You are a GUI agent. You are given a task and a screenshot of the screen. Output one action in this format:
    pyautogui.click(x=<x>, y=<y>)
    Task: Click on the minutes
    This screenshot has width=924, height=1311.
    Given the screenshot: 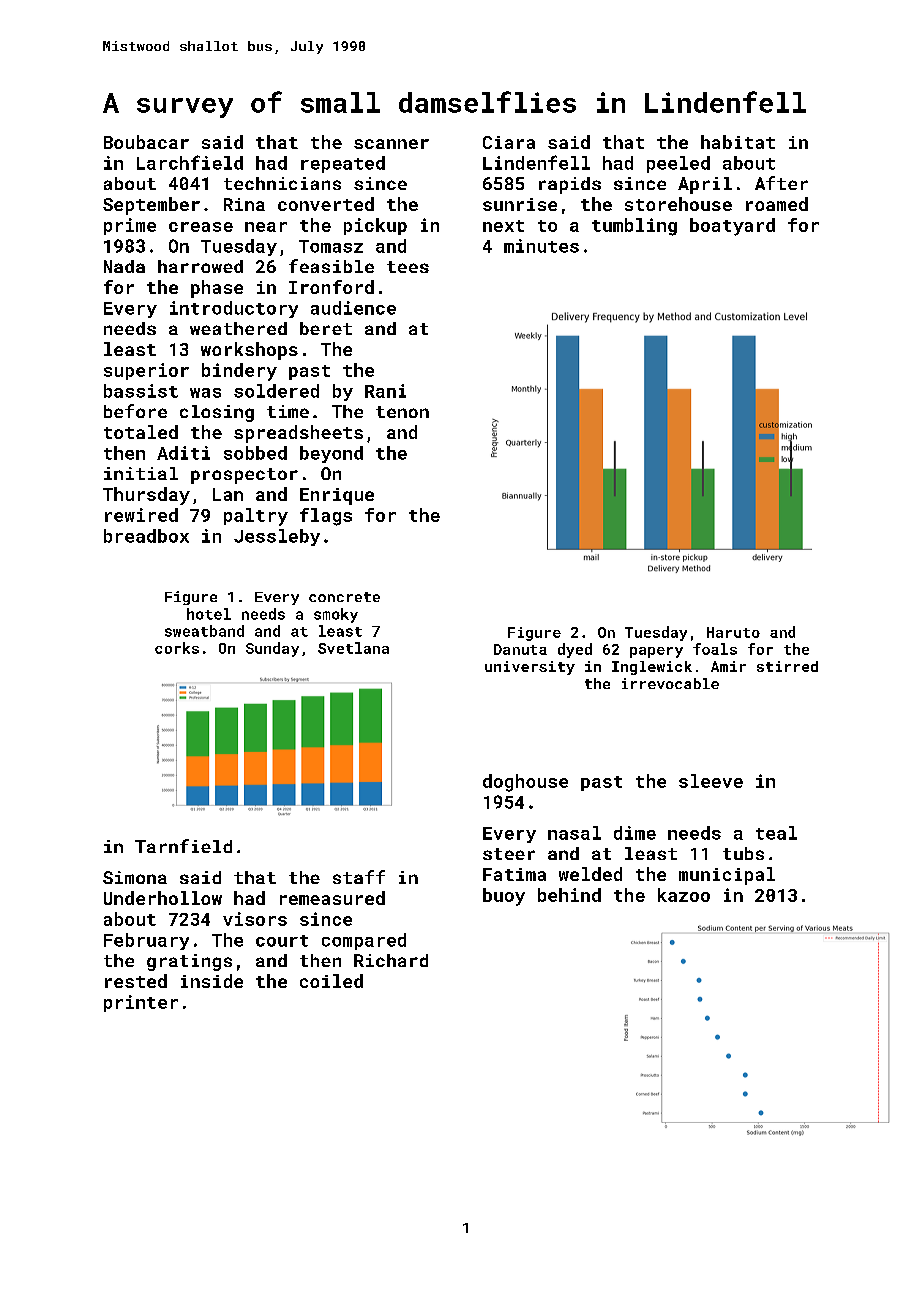 What is the action you would take?
    pyautogui.click(x=541, y=246)
